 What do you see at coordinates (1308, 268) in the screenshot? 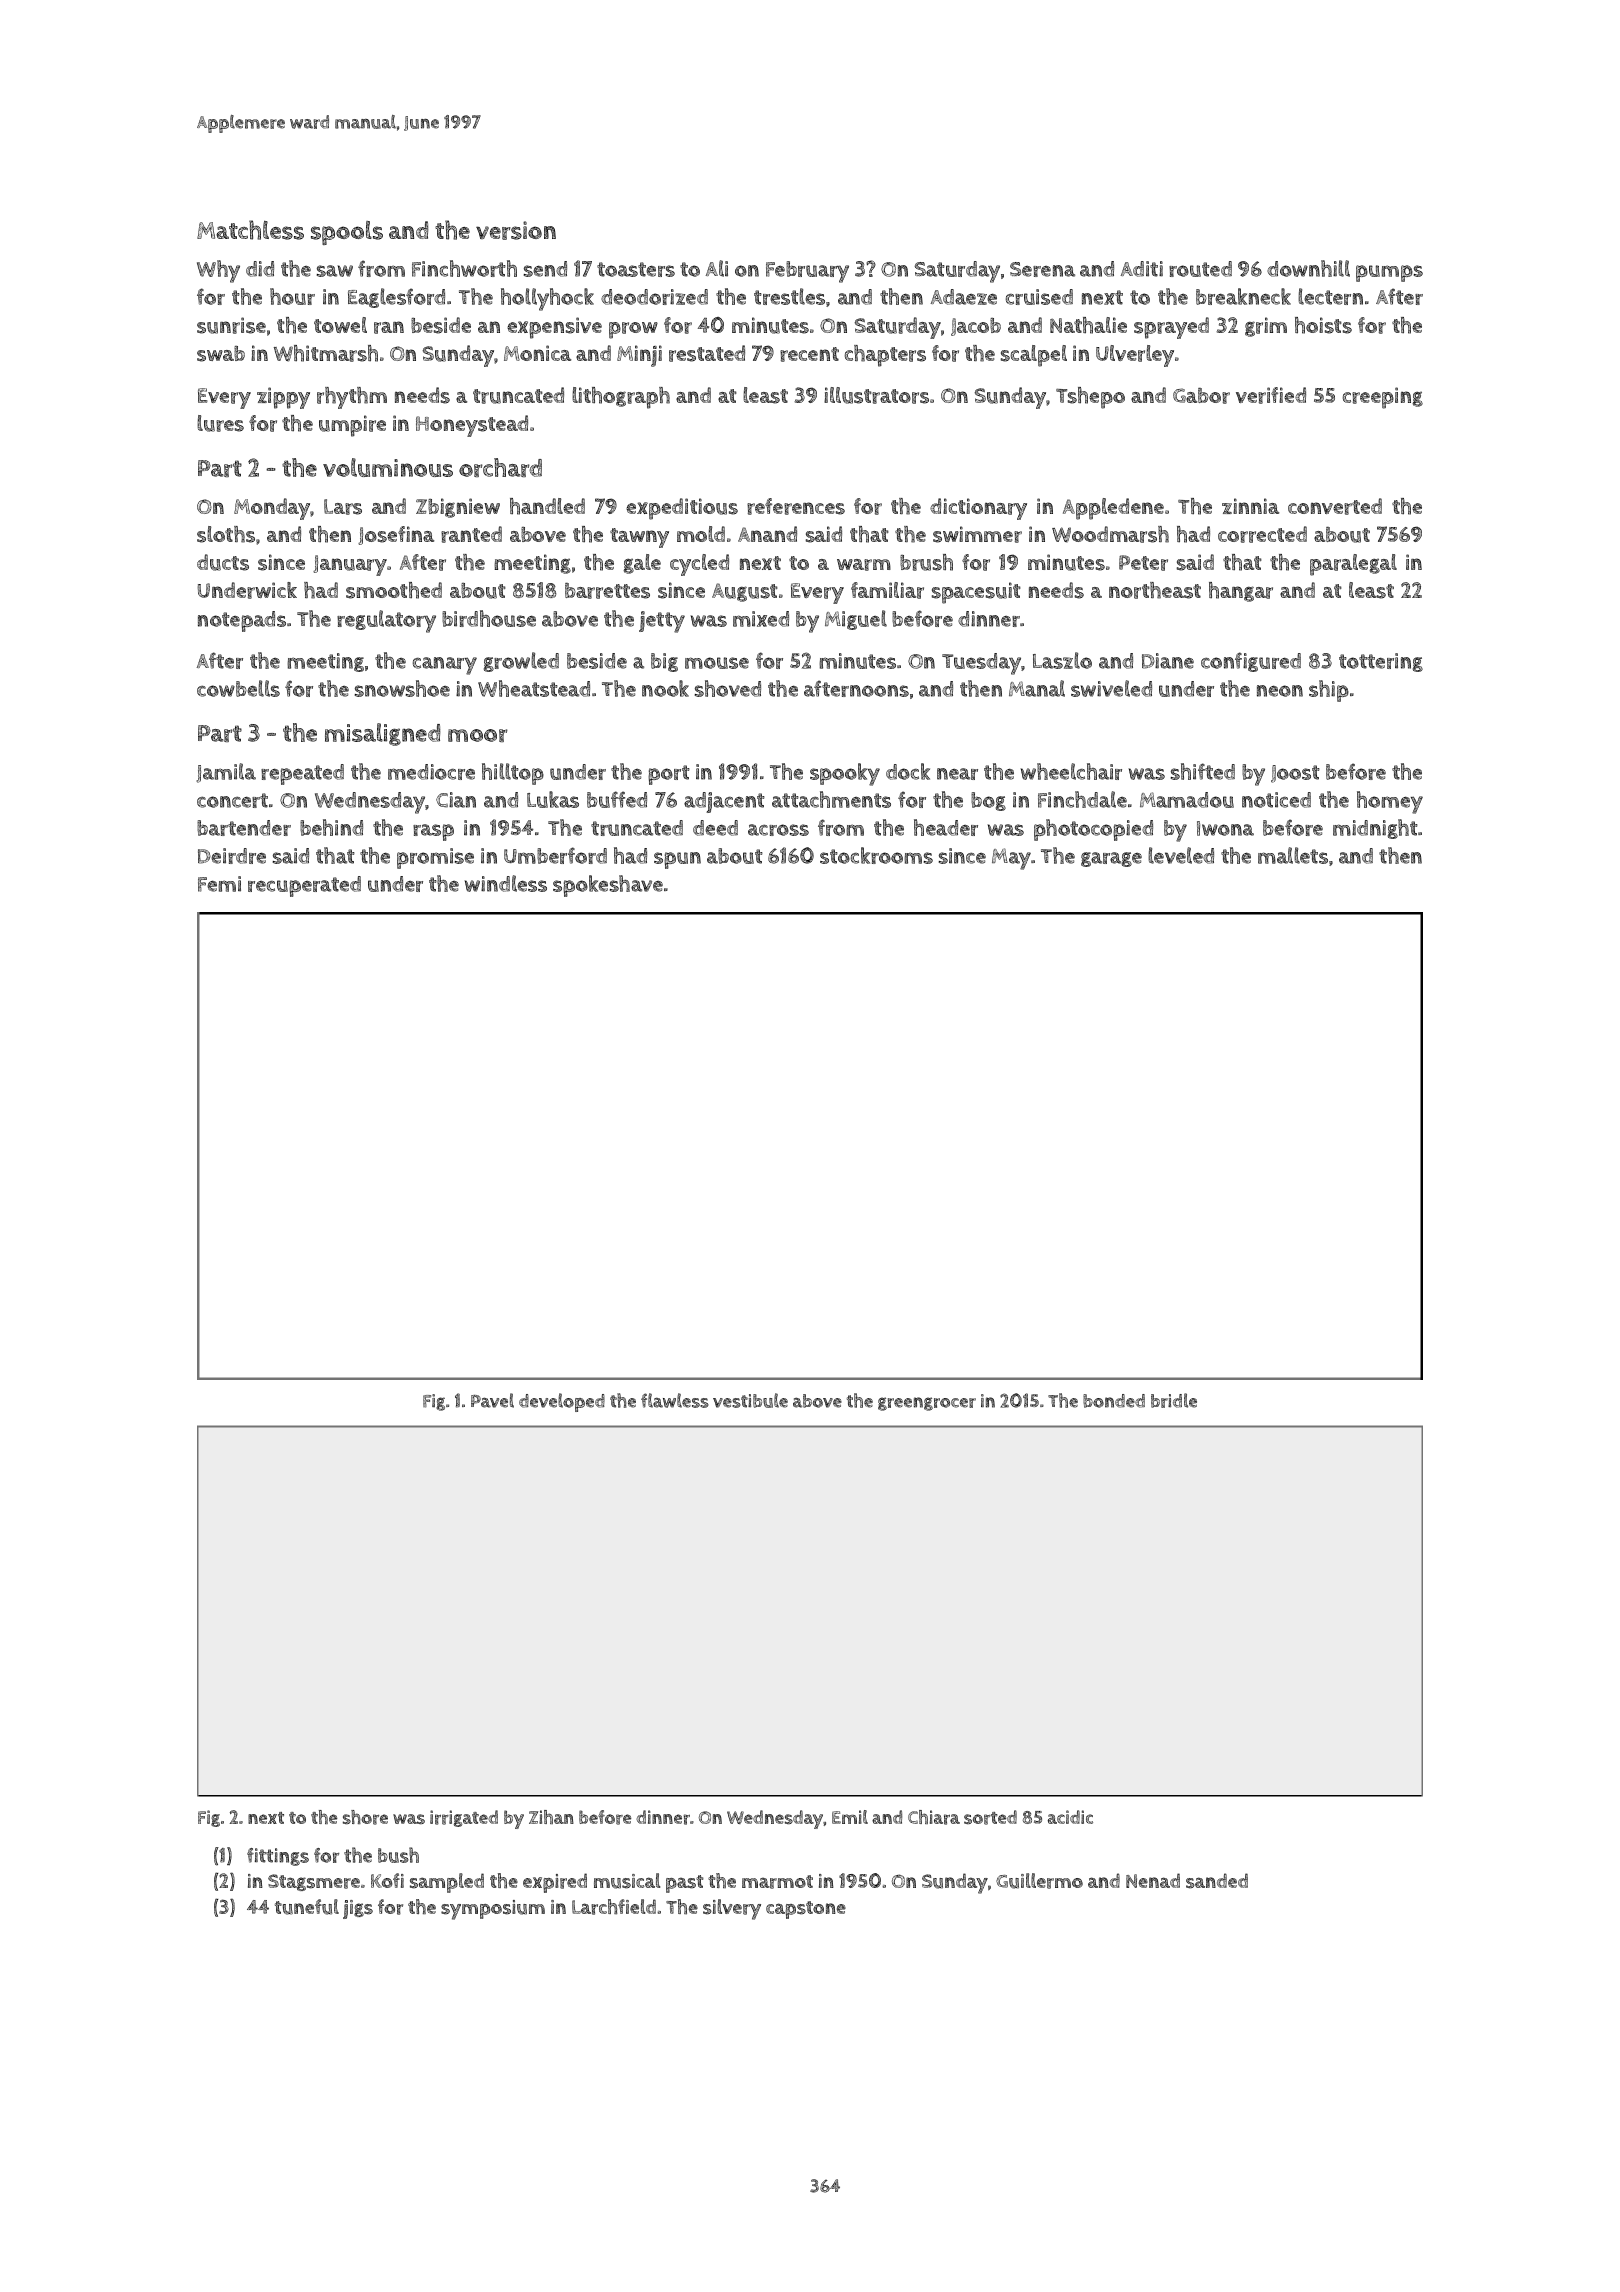
I see `downhill` at bounding box center [1308, 268].
